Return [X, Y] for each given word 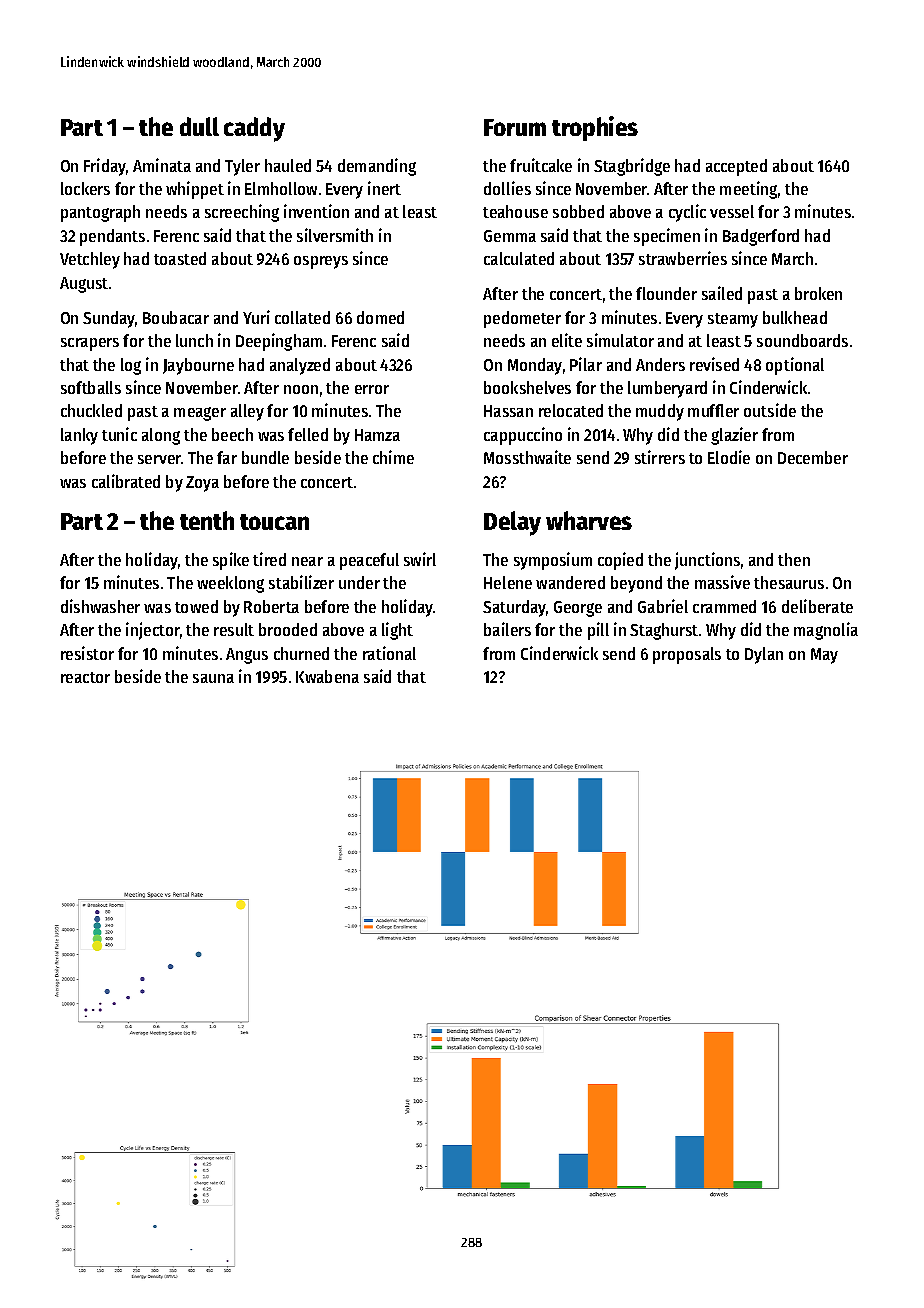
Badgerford [761, 237]
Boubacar [176, 317]
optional [795, 366]
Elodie [729, 457]
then [794, 559]
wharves [589, 520]
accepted [736, 167]
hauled [288, 165]
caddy [254, 129]
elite [567, 340]
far [227, 457]
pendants [112, 237]
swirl [420, 559]
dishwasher [100, 606]
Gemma [510, 236]
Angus [247, 656]
